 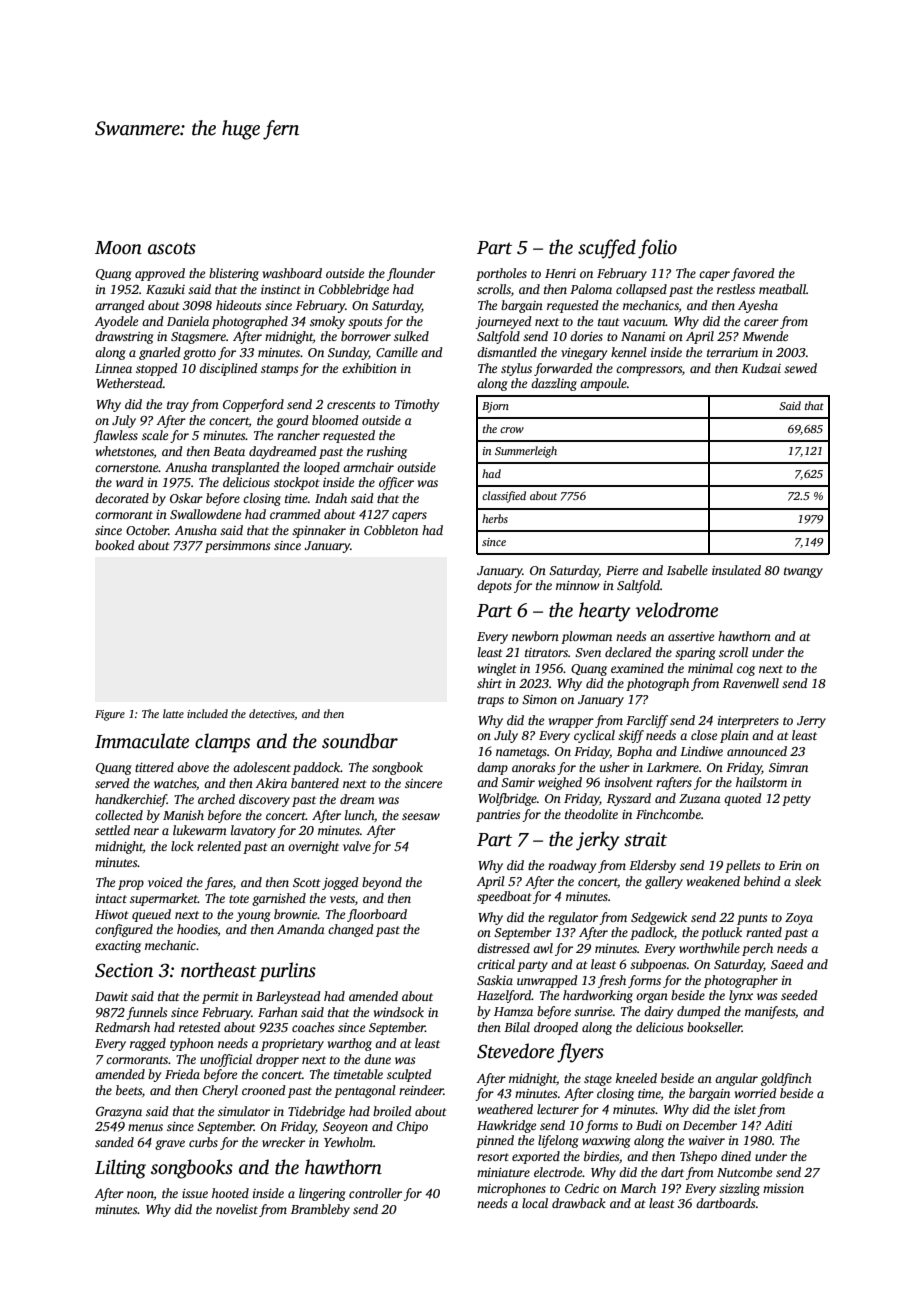 I want to click on mission, so click(x=783, y=1188).
